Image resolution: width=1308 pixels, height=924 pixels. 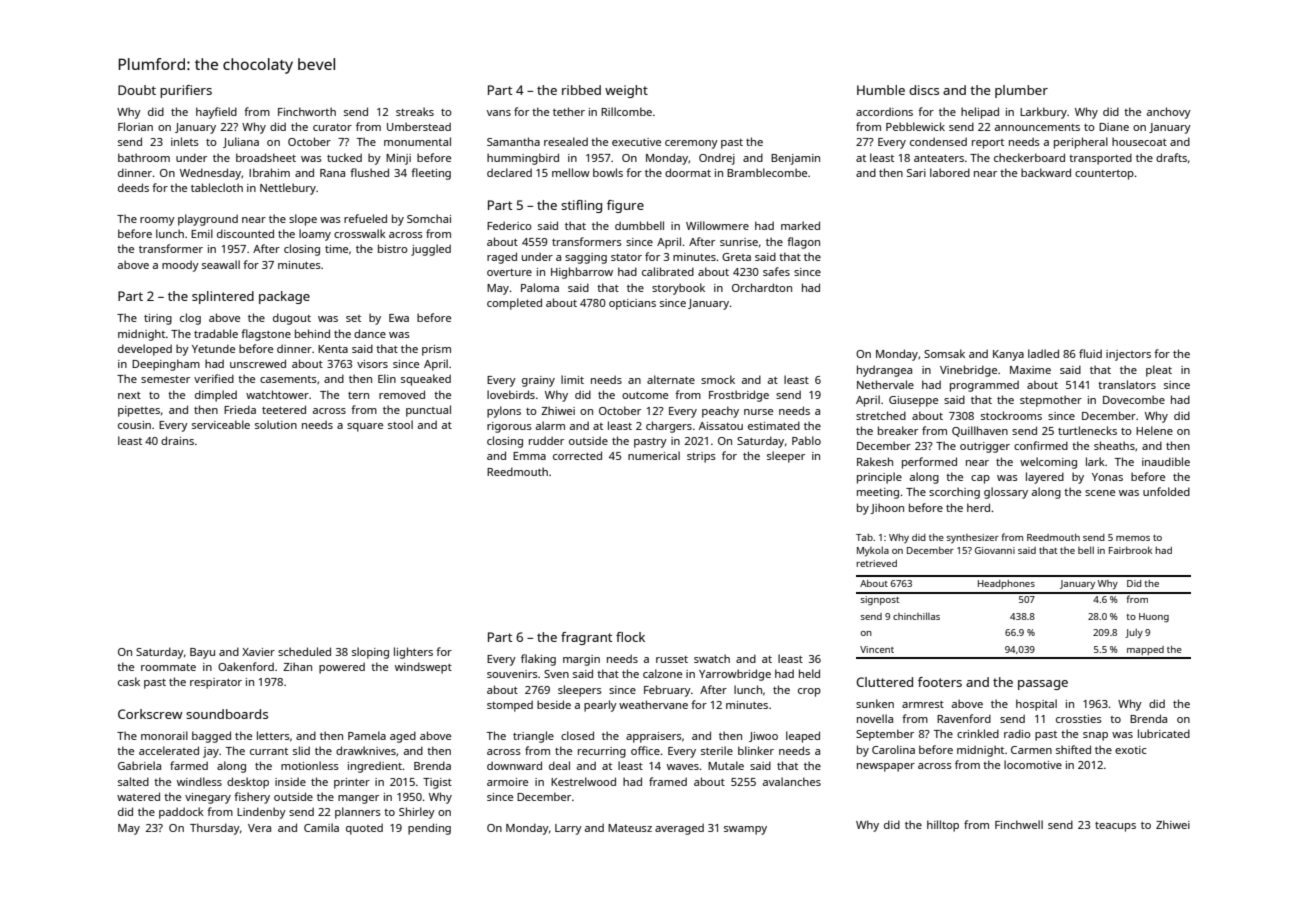 I want to click on bistro, so click(x=393, y=248).
